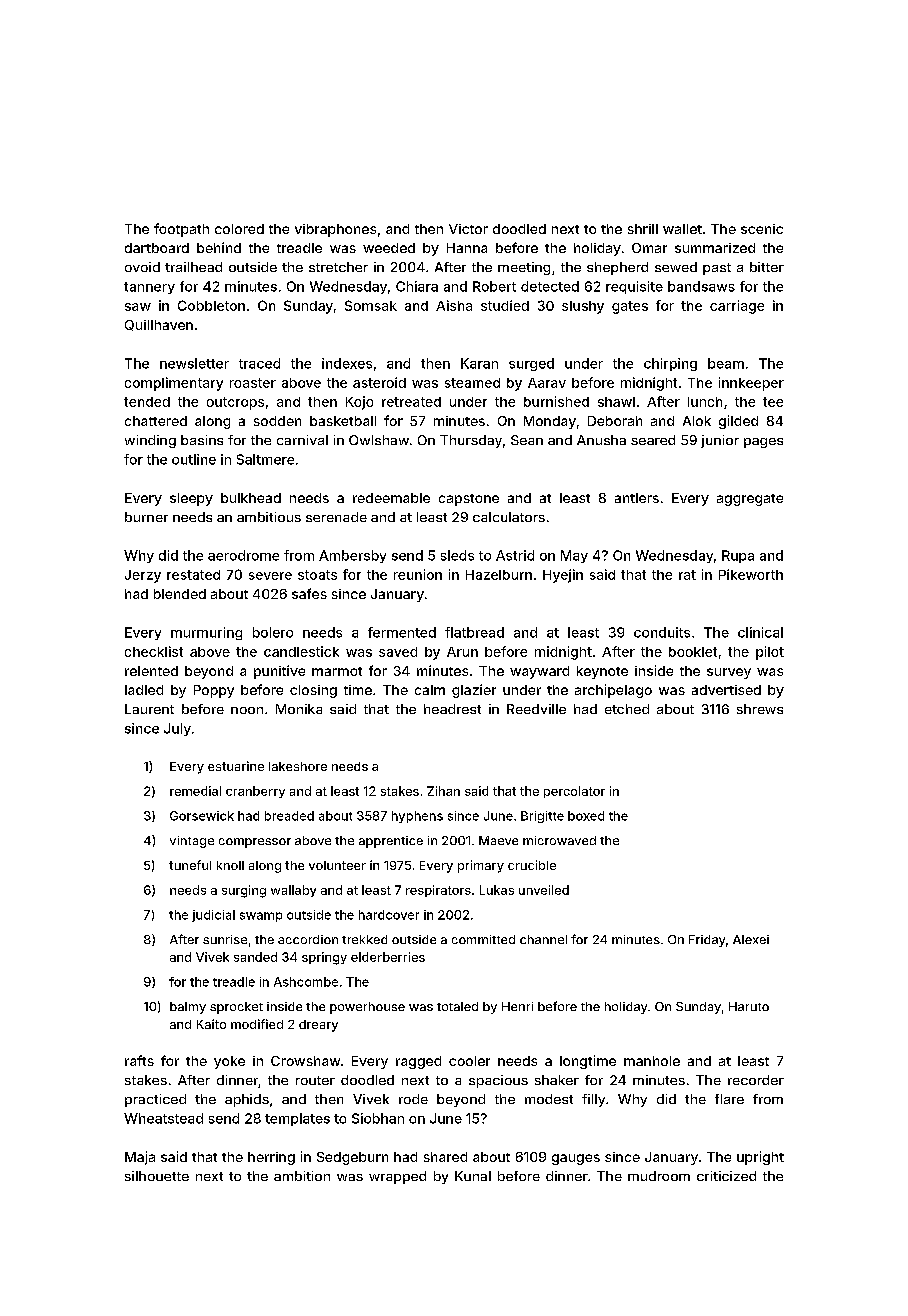 The image size is (908, 1316). I want to click on Monika, so click(299, 709).
